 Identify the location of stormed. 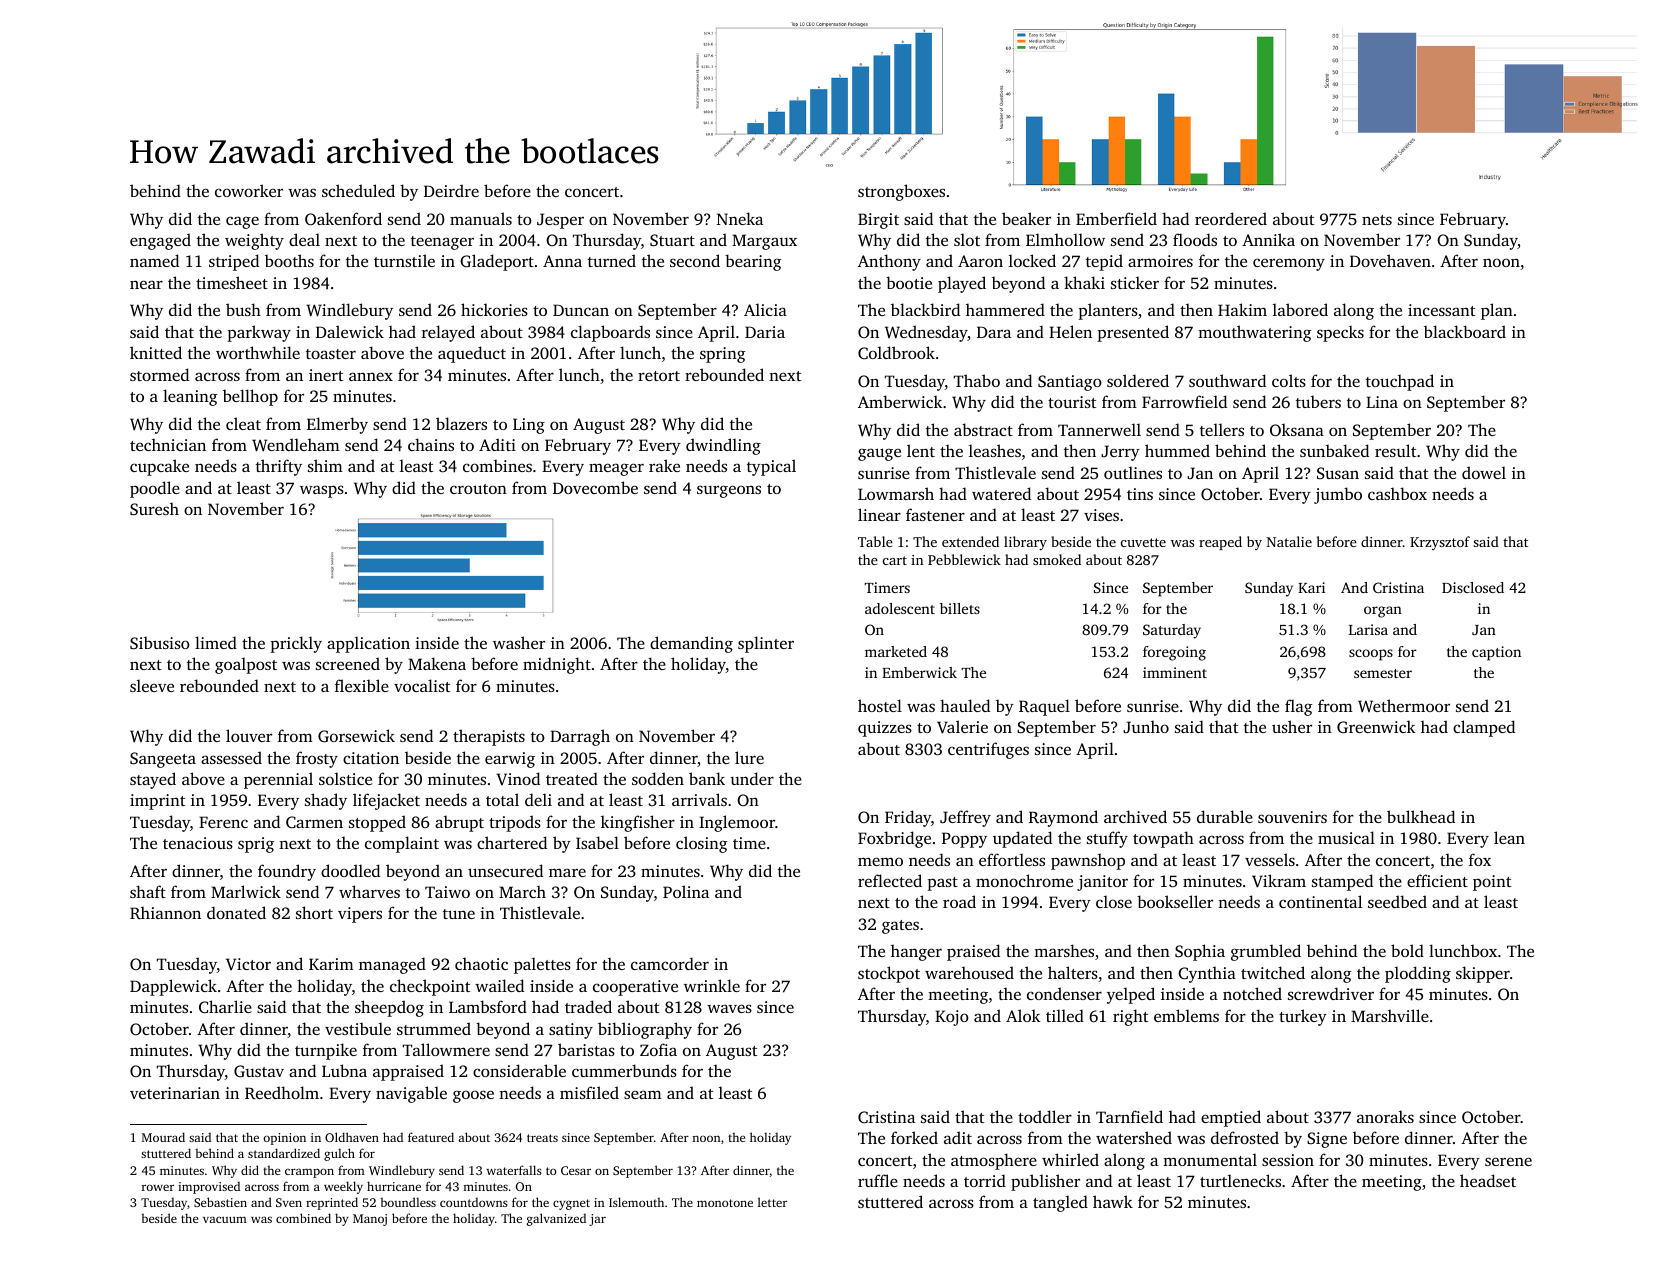
(159, 374).
